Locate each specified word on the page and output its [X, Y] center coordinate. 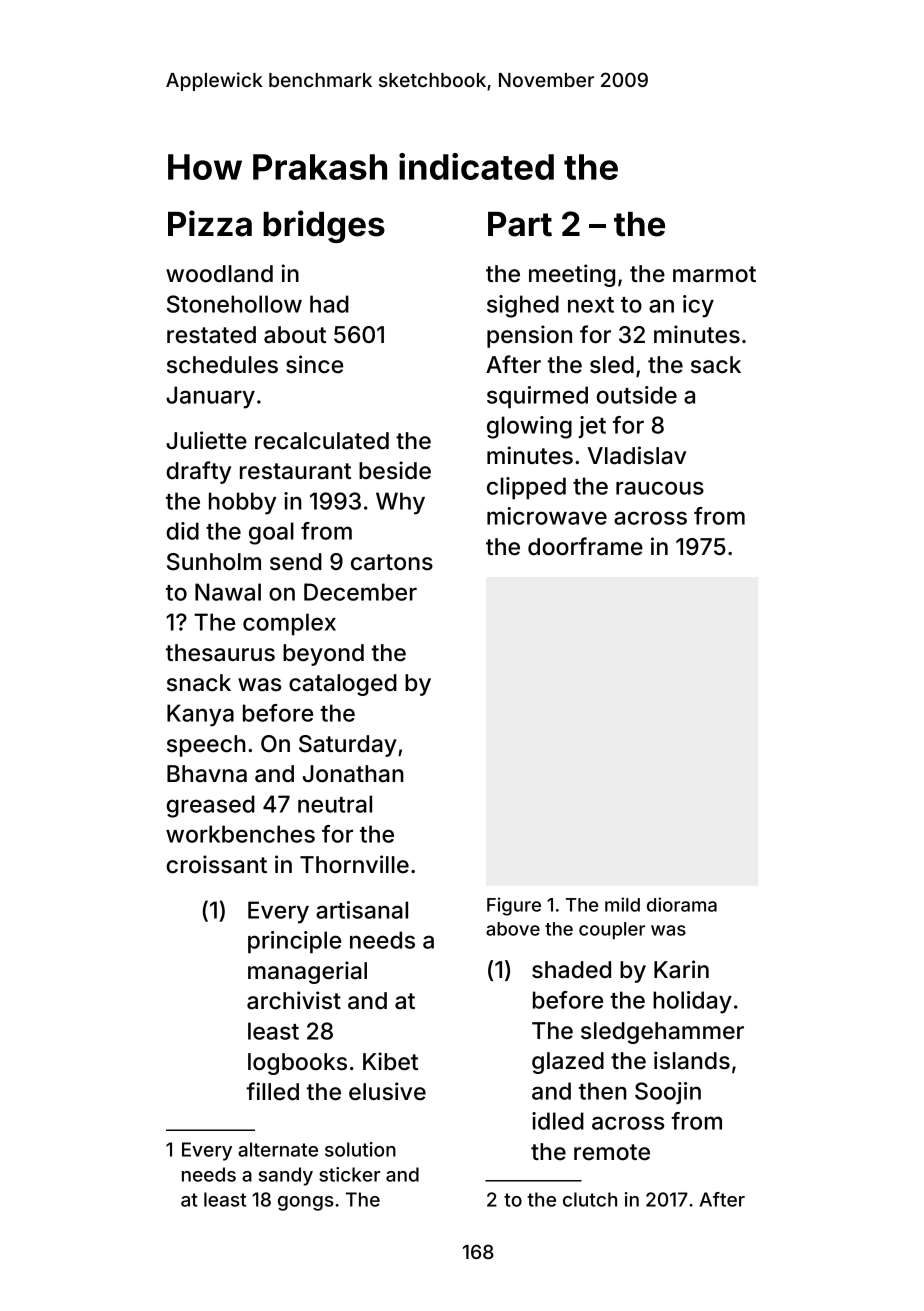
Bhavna [207, 774]
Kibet [390, 1061]
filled [272, 1091]
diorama [682, 904]
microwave [547, 516]
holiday [692, 1002]
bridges [324, 226]
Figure [514, 906]
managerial [307, 972]
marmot [714, 274]
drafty [198, 472]
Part [520, 224]
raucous [660, 488]
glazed [568, 1063]
